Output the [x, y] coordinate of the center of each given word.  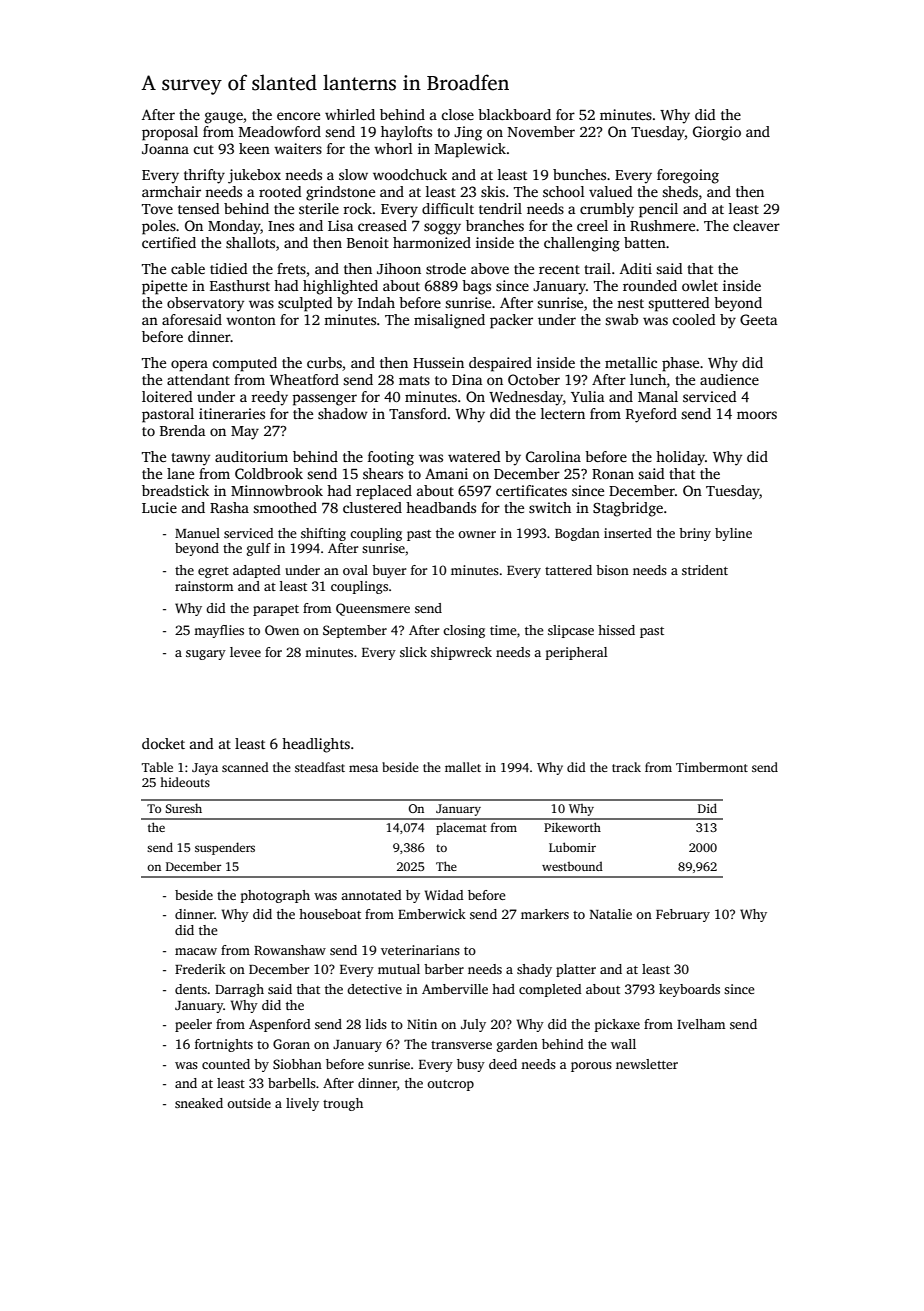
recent [559, 269]
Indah [376, 302]
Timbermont [712, 767]
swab [621, 319]
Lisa [341, 225]
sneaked [199, 1103]
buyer [389, 571]
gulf [259, 549]
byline [733, 534]
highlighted [340, 287]
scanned [245, 767]
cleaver [756, 225]
